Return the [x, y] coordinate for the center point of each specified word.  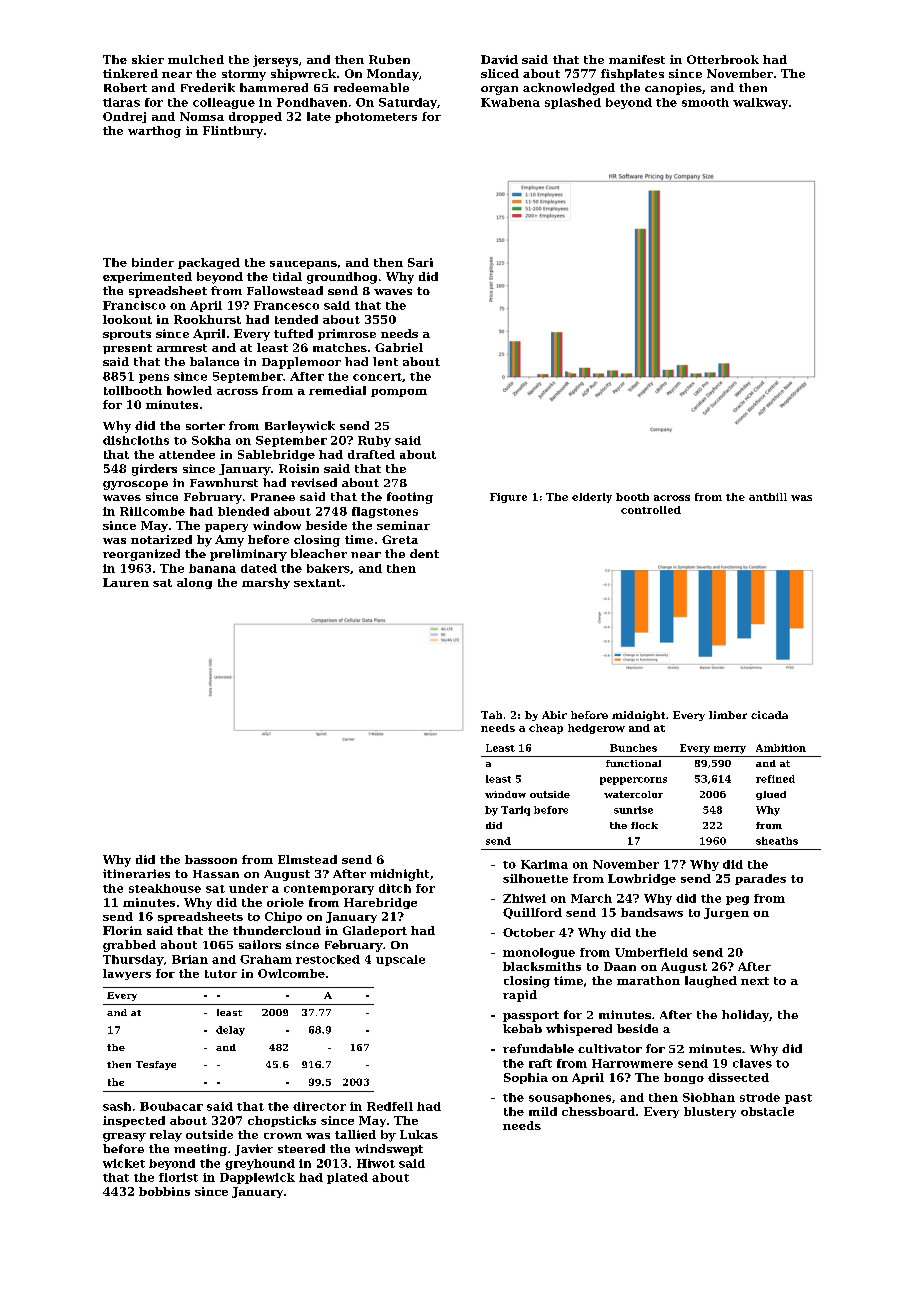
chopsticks [282, 1121]
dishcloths [136, 440]
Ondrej [124, 117]
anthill [768, 497]
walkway [760, 103]
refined [775, 779]
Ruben [389, 59]
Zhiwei [524, 898]
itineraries [136, 873]
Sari [420, 262]
